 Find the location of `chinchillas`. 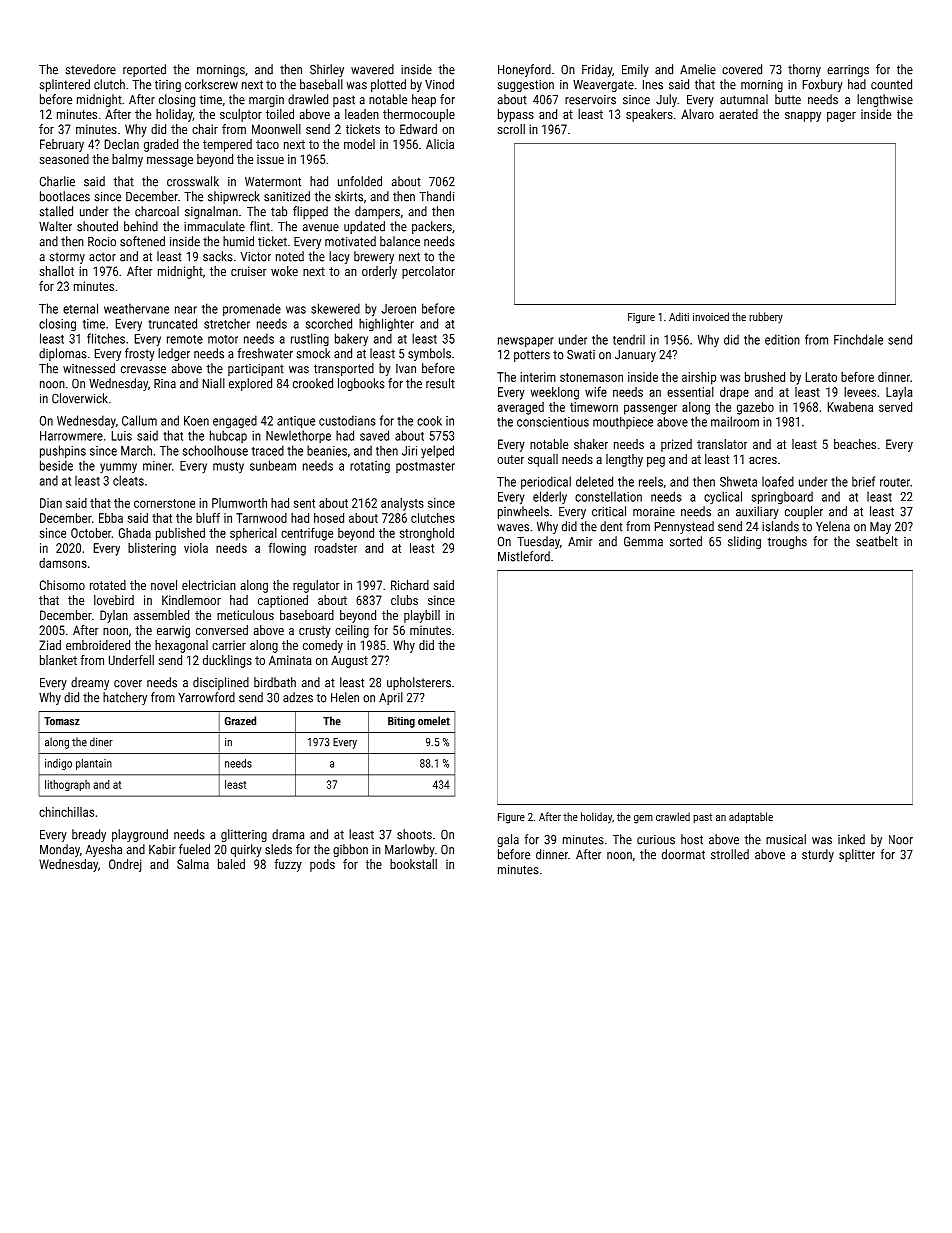

chinchillas is located at coordinates (66, 812).
